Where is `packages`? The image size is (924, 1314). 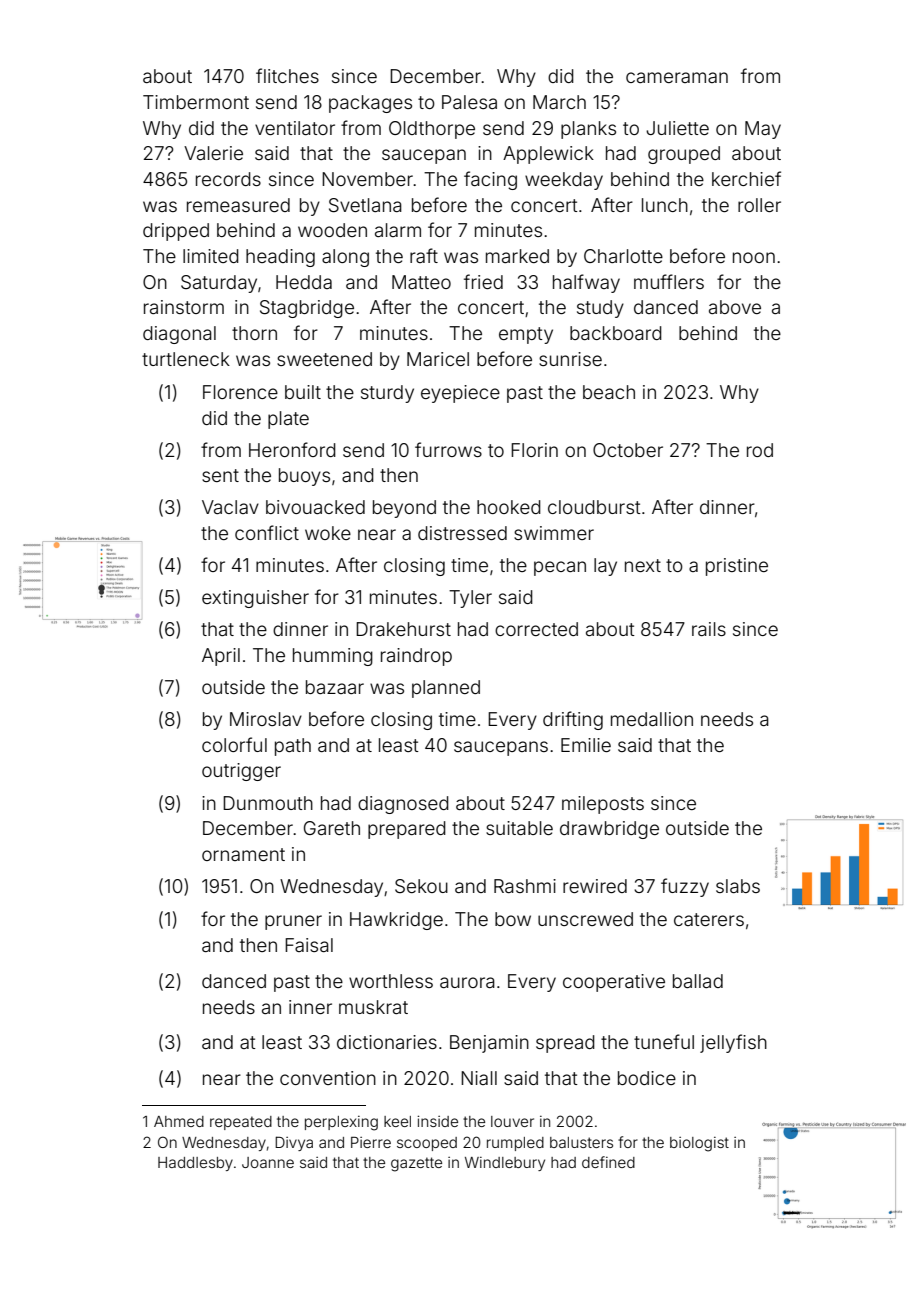 packages is located at coordinates (370, 104).
